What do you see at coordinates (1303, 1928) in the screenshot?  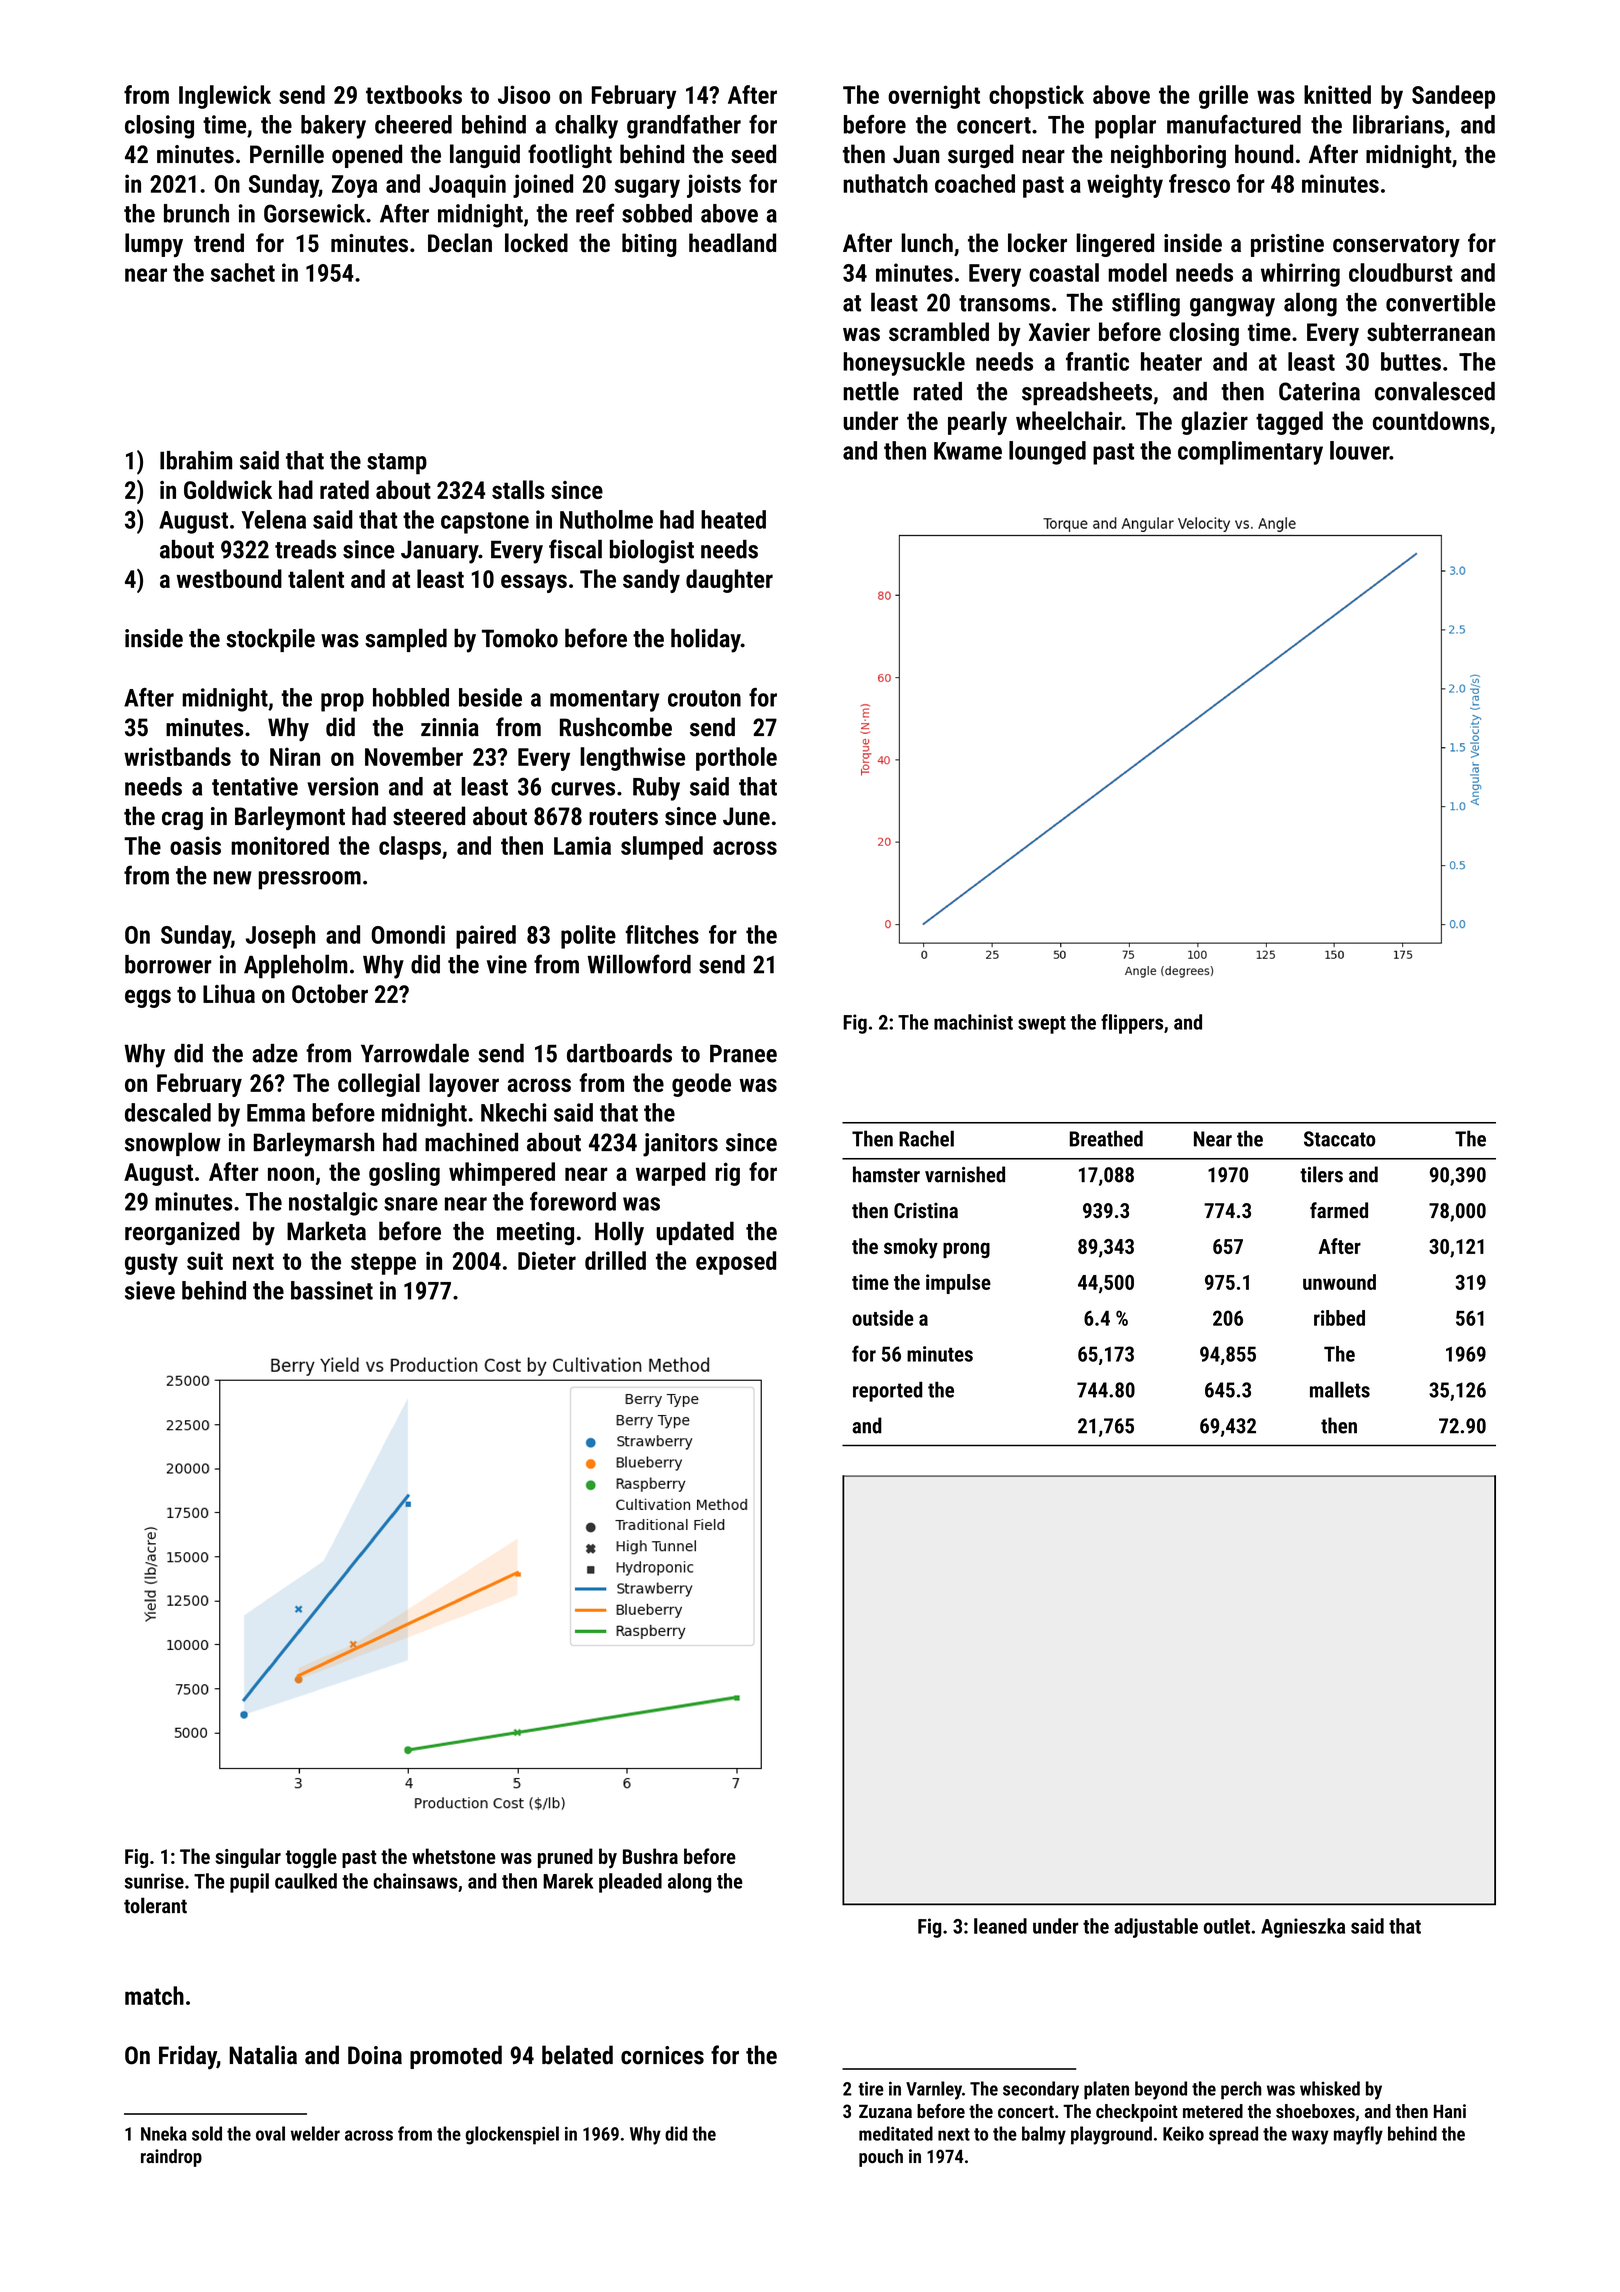 I see `Agnieszka` at bounding box center [1303, 1928].
